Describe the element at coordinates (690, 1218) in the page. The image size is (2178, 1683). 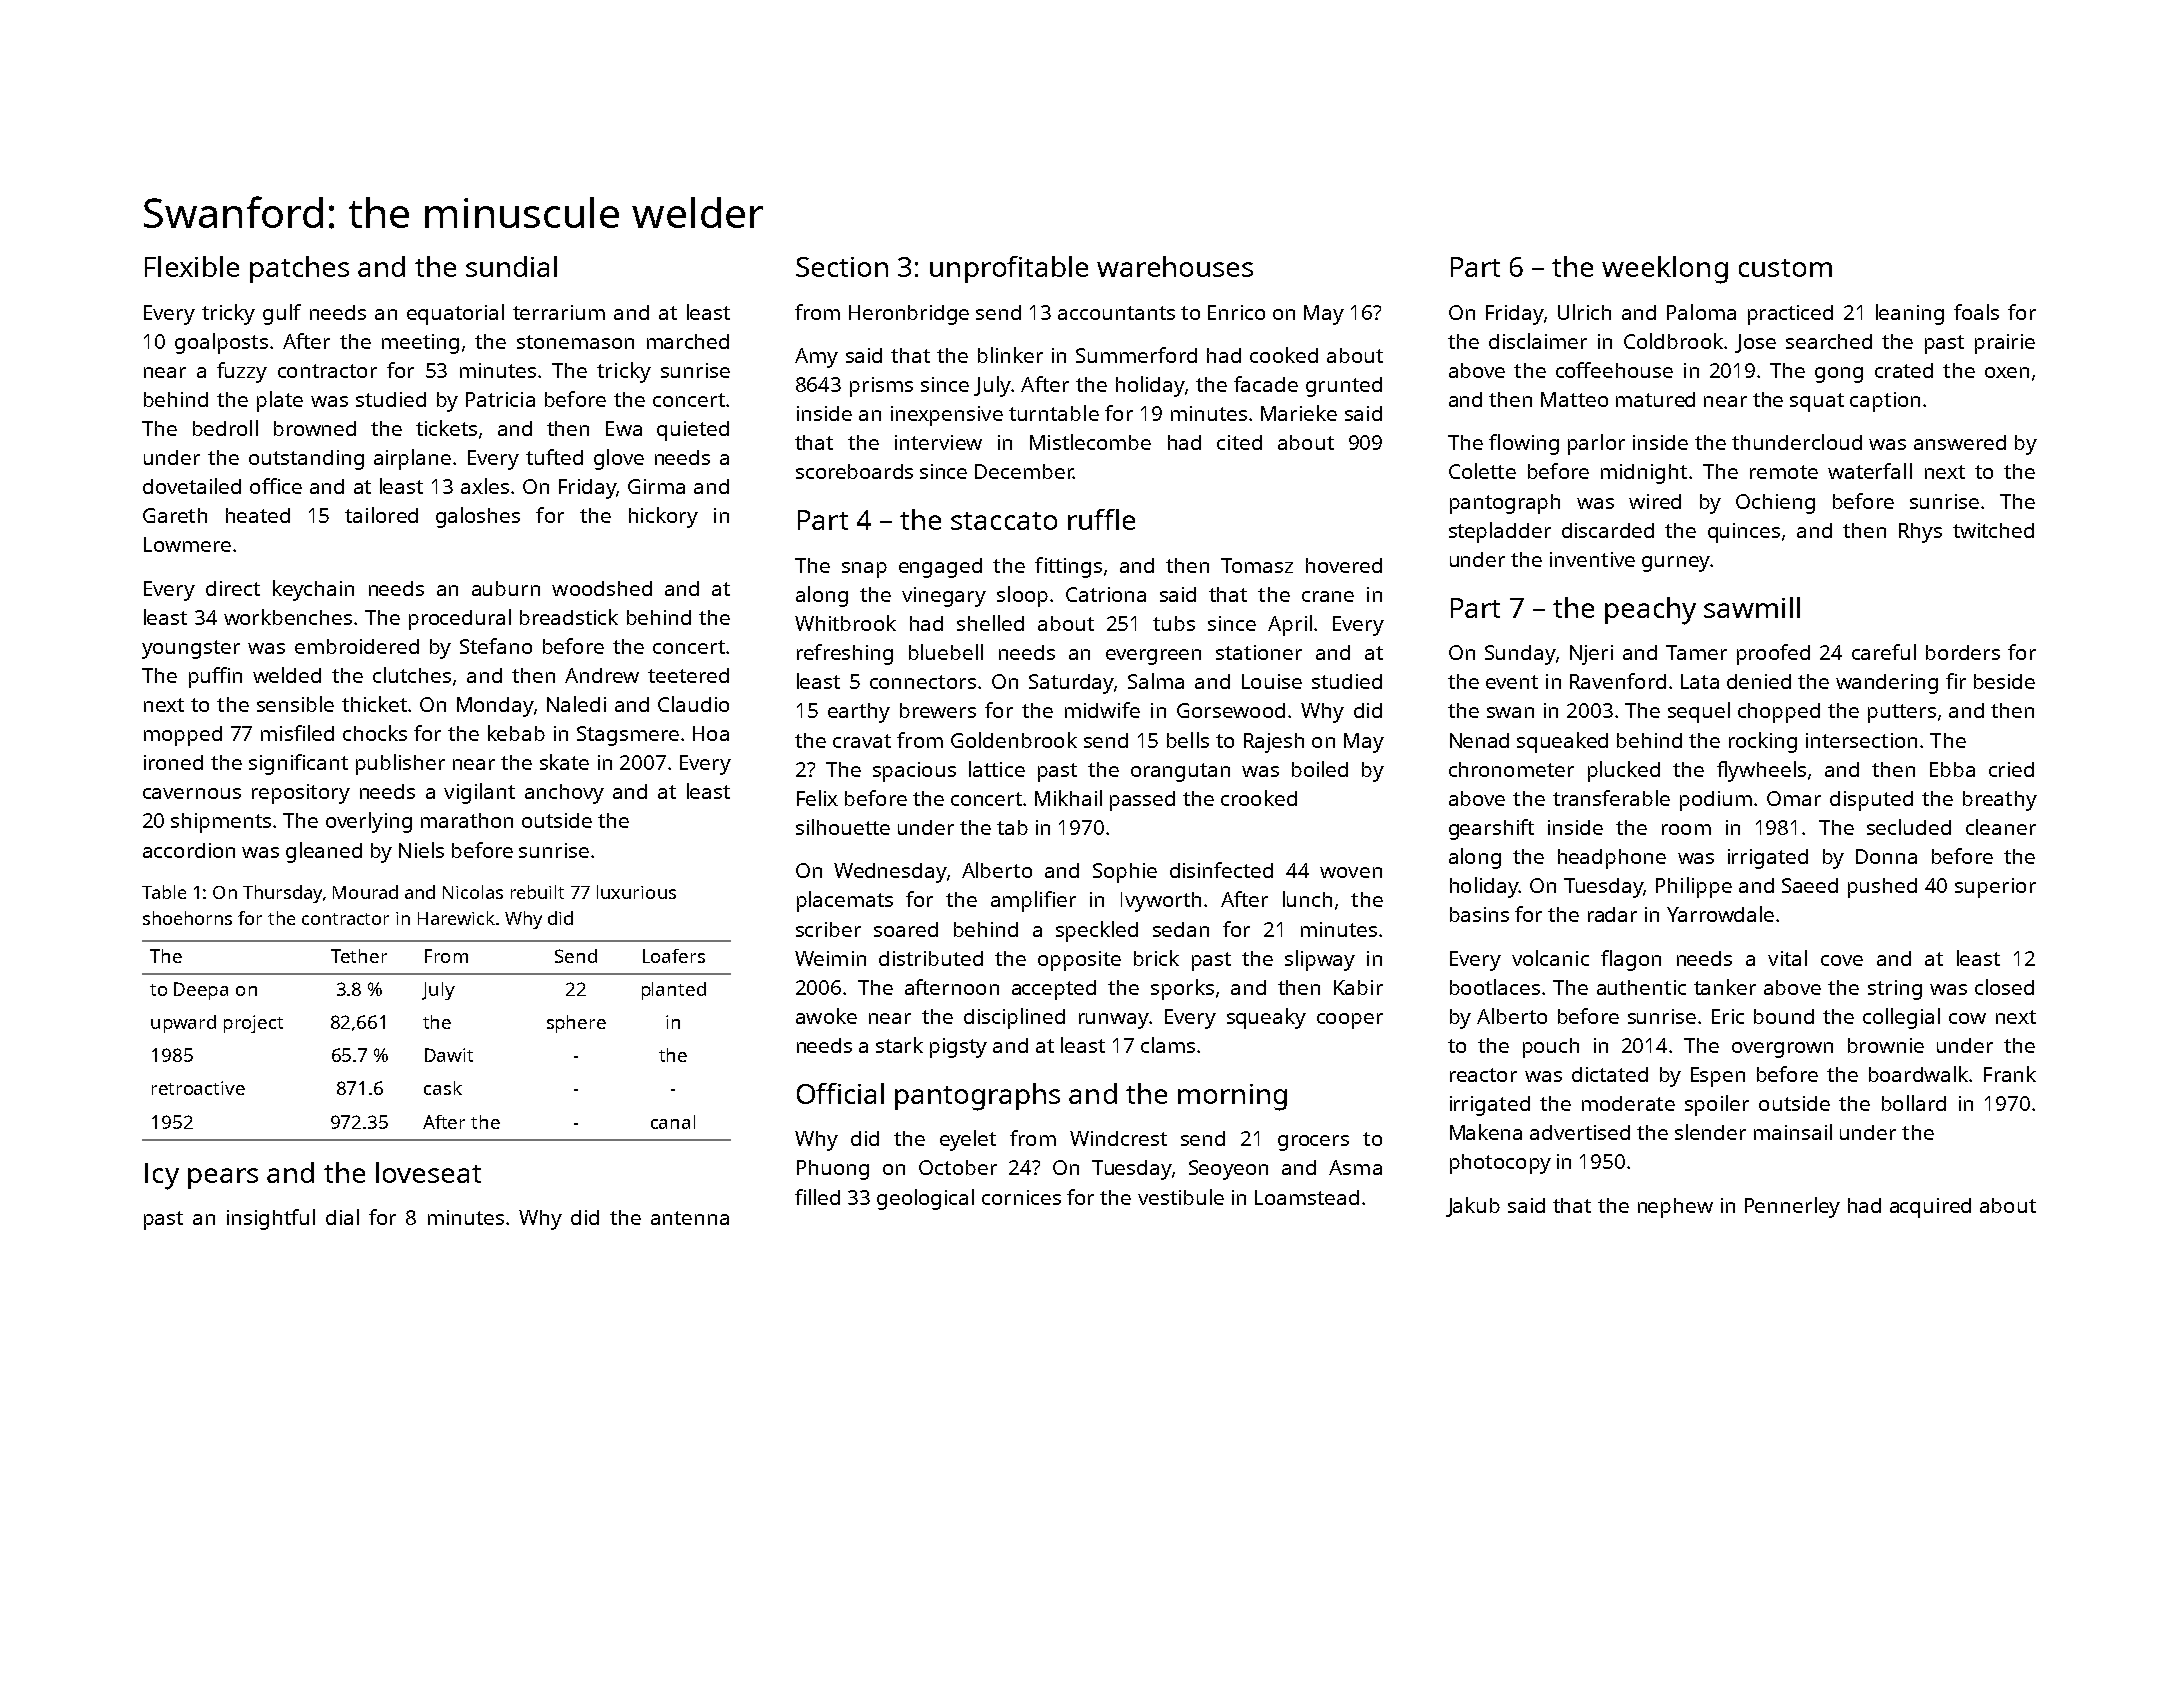
I see `antenna` at that location.
